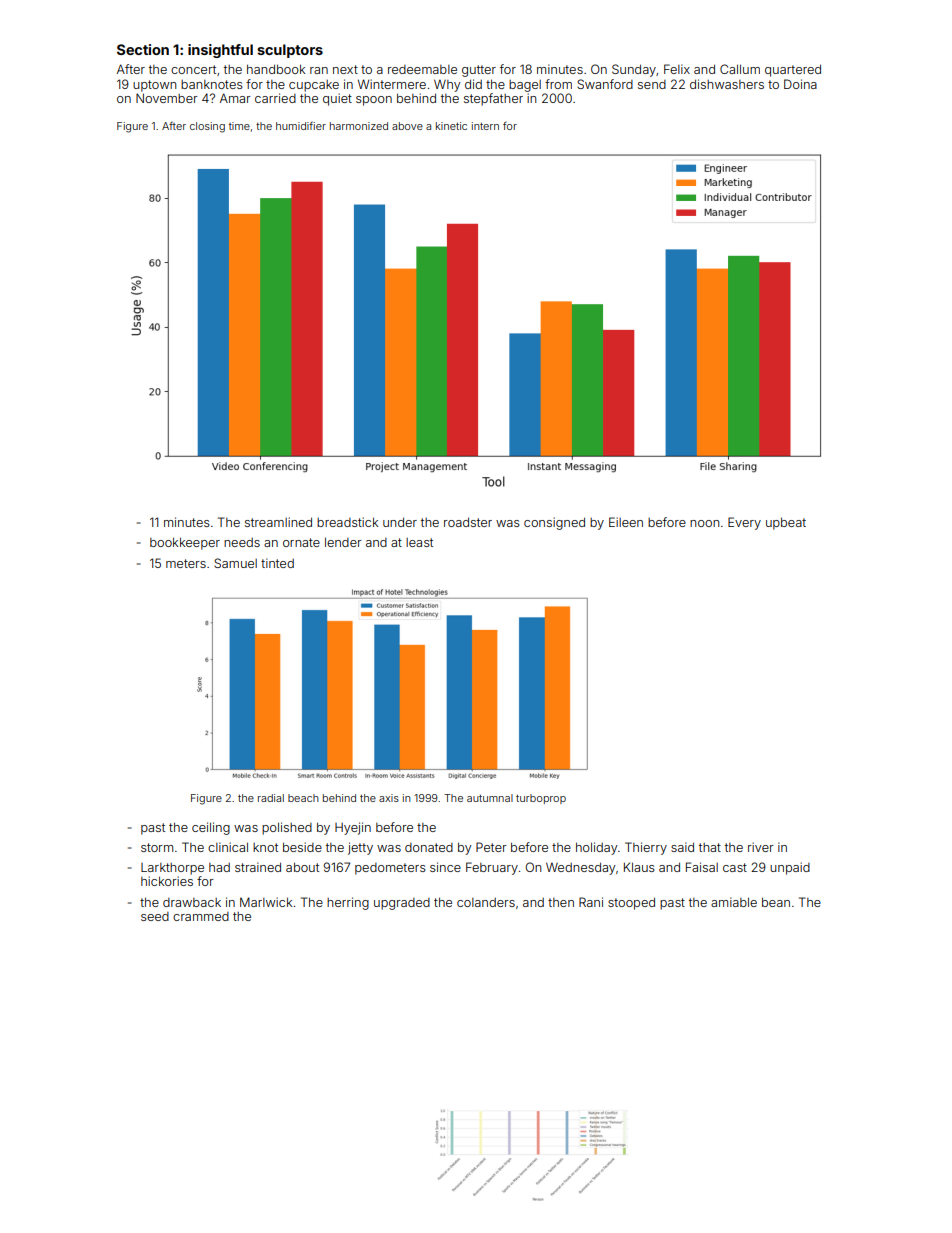 This document has width=952, height=1233. Describe the element at coordinates (800, 84) in the document. I see `Doina` at that location.
